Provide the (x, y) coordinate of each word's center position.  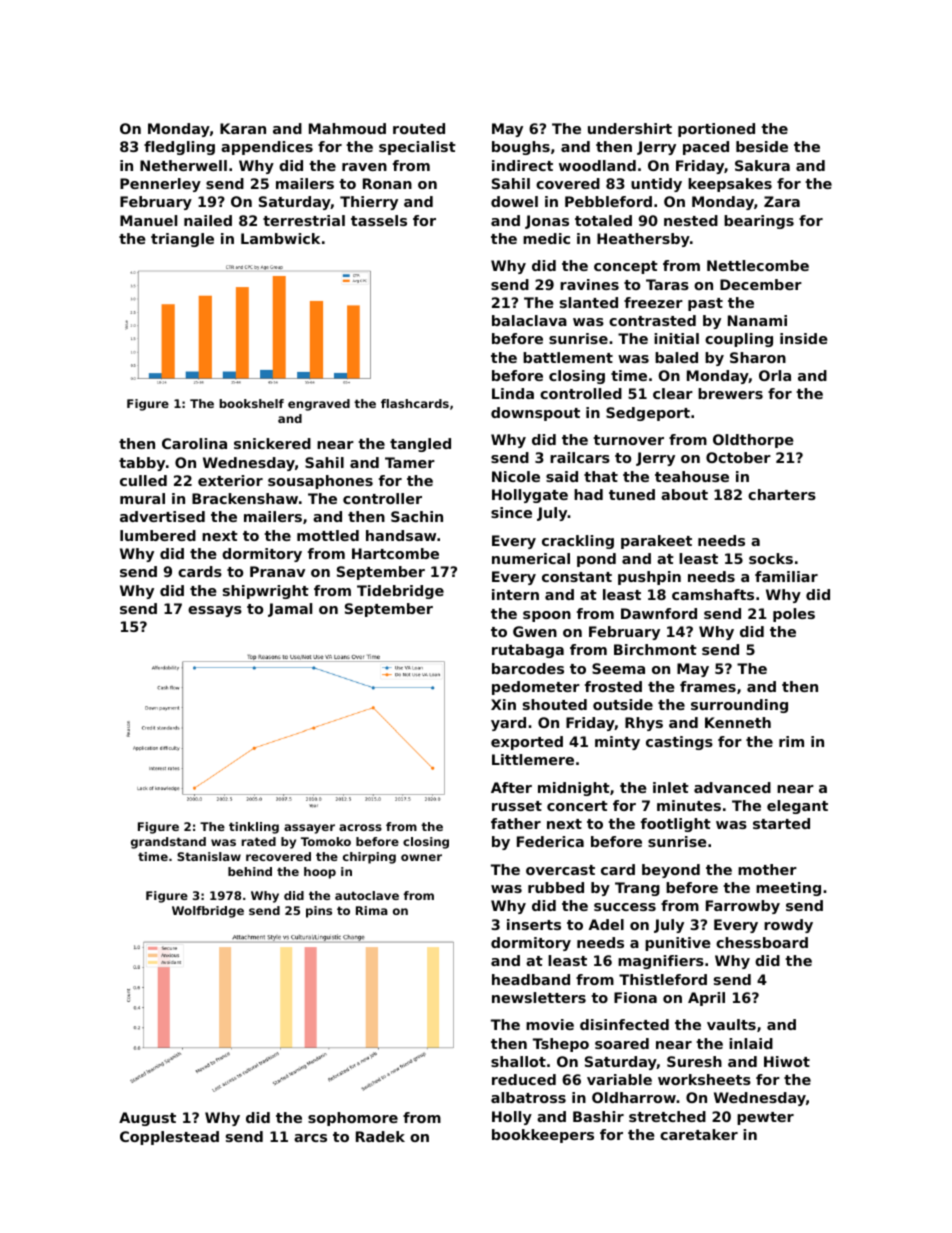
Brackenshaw (245, 498)
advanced (732, 787)
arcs (310, 1138)
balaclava (529, 320)
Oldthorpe (753, 441)
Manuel (148, 220)
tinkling (254, 828)
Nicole (516, 476)
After (511, 787)
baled (676, 357)
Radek (380, 1136)
